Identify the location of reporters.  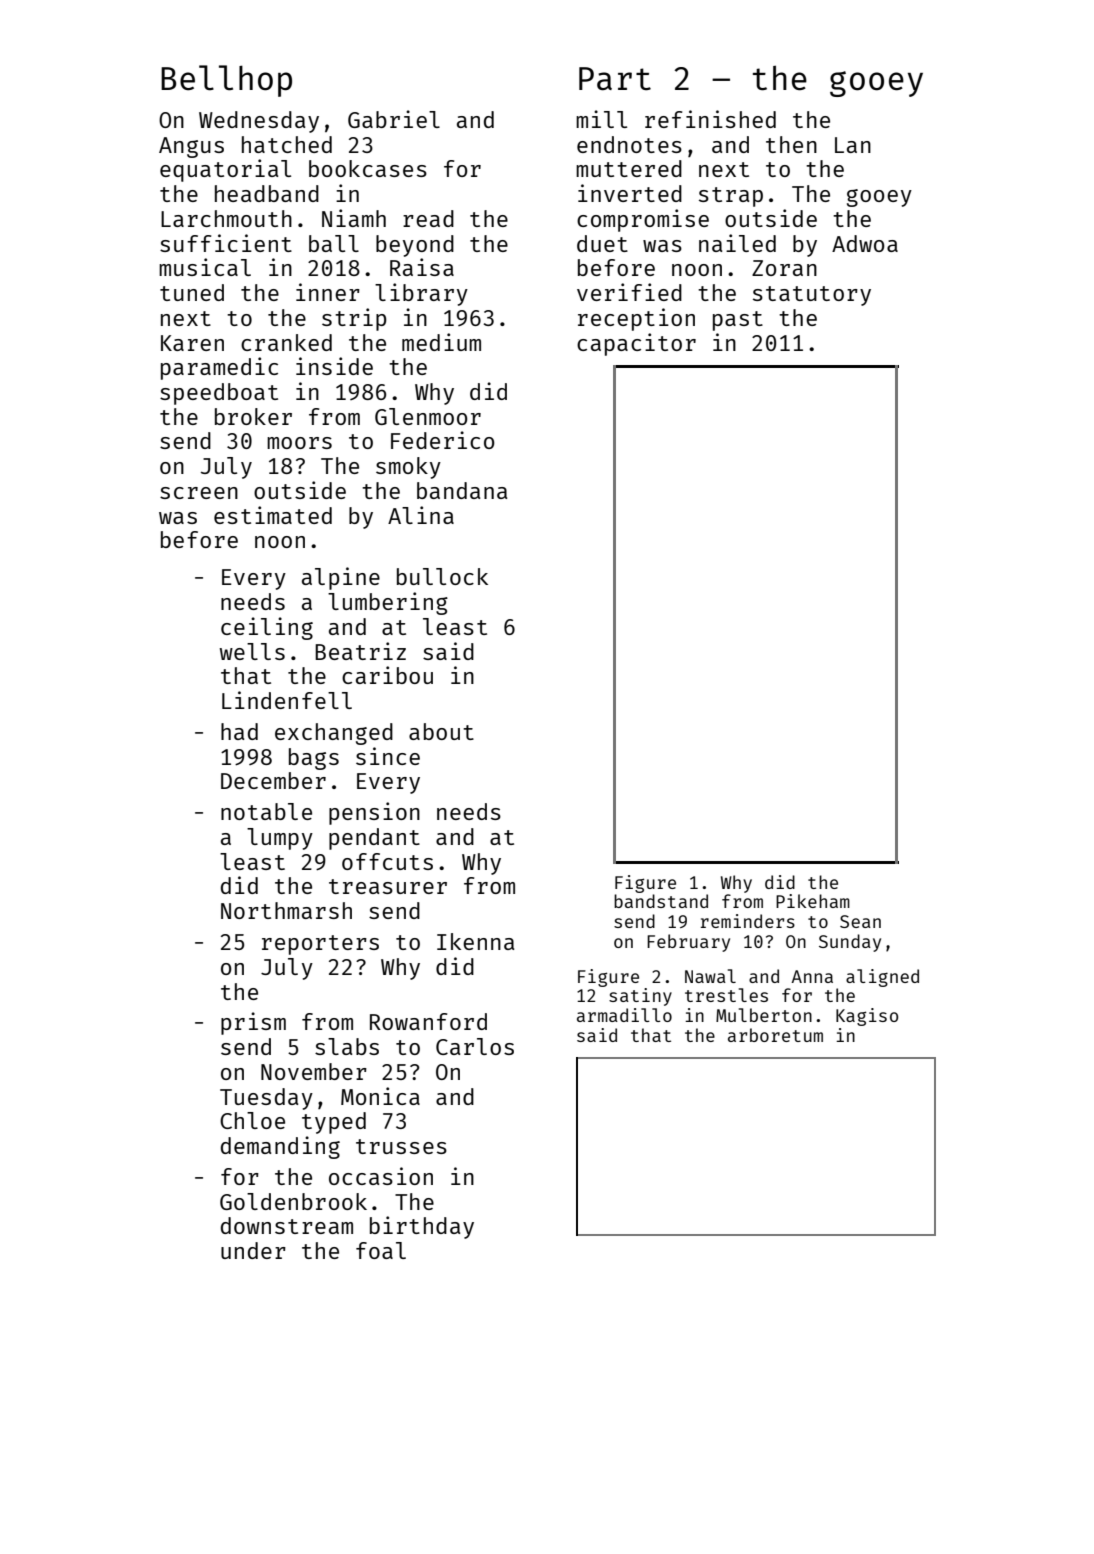
(320, 945).
